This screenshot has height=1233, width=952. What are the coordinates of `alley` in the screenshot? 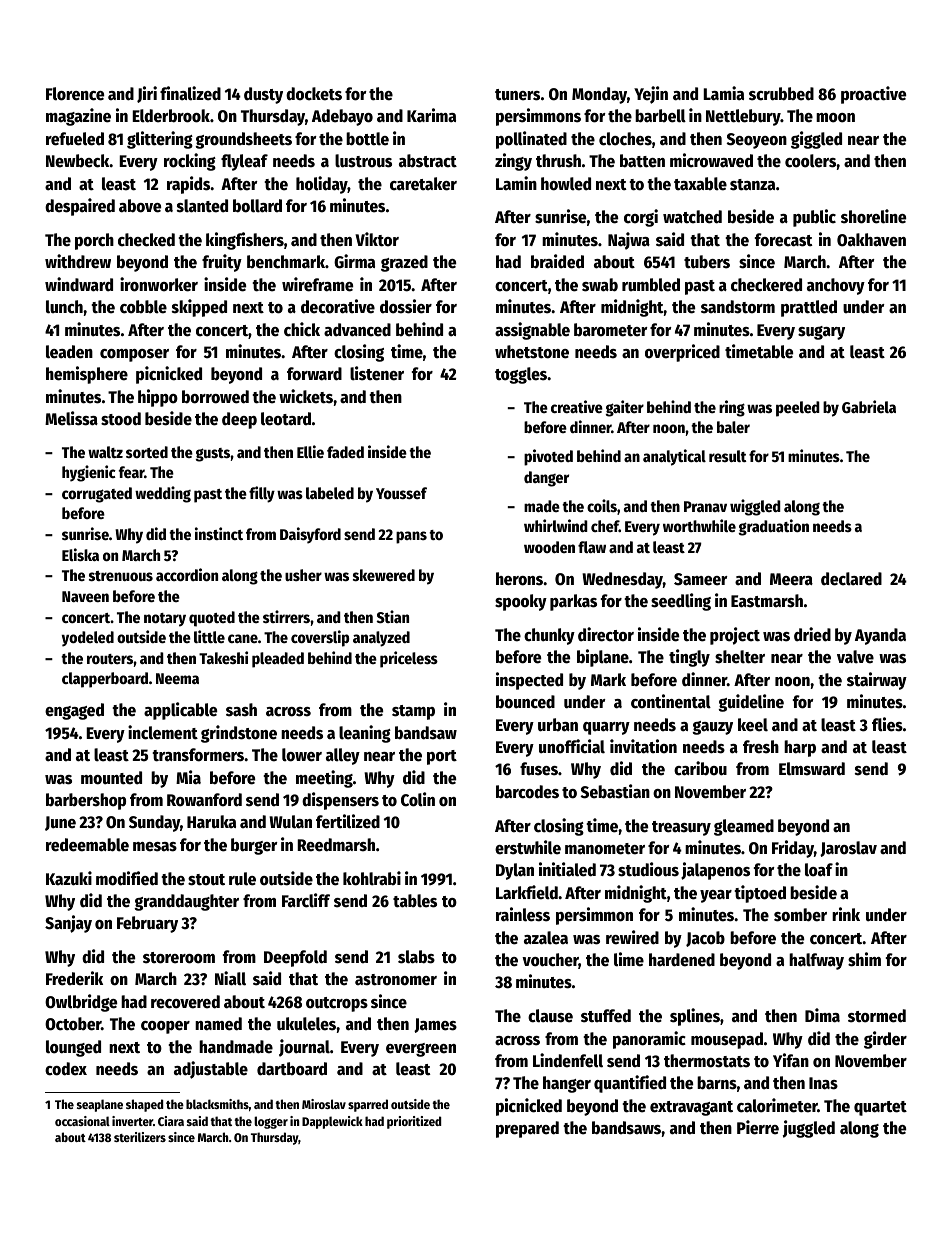 It's located at (343, 756).
